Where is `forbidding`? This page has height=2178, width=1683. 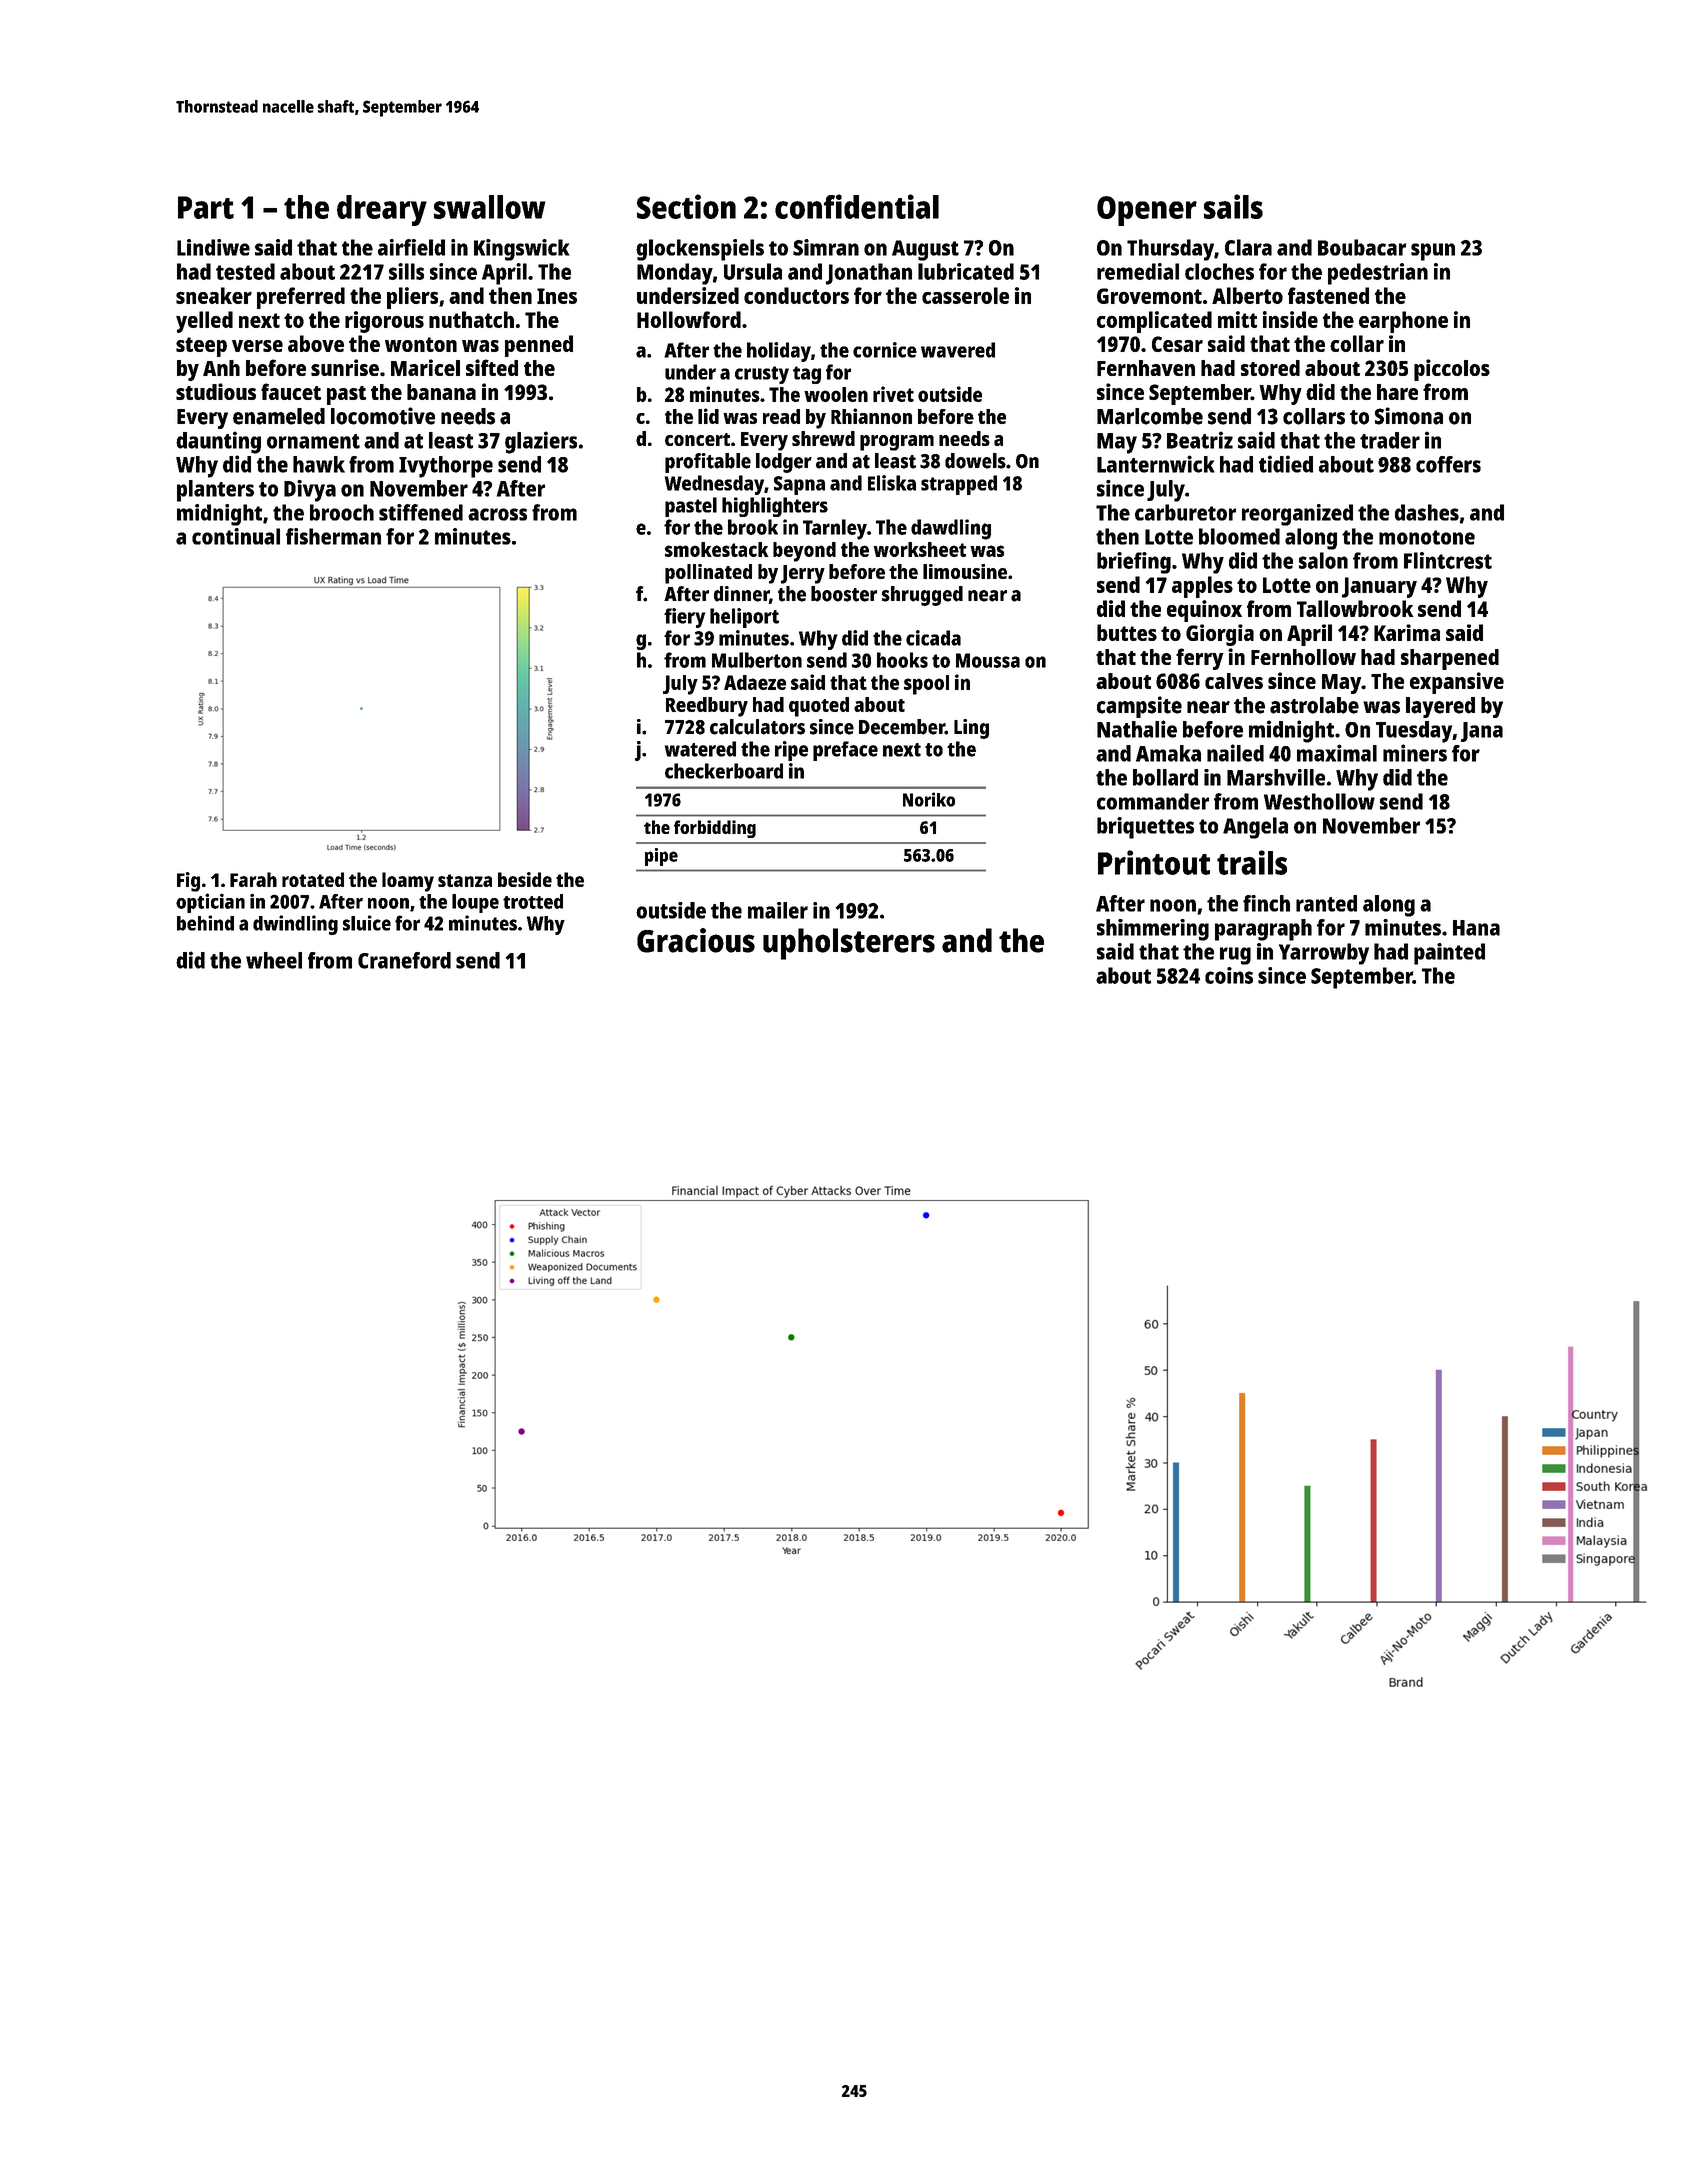
forbidding is located at coordinates (715, 829).
